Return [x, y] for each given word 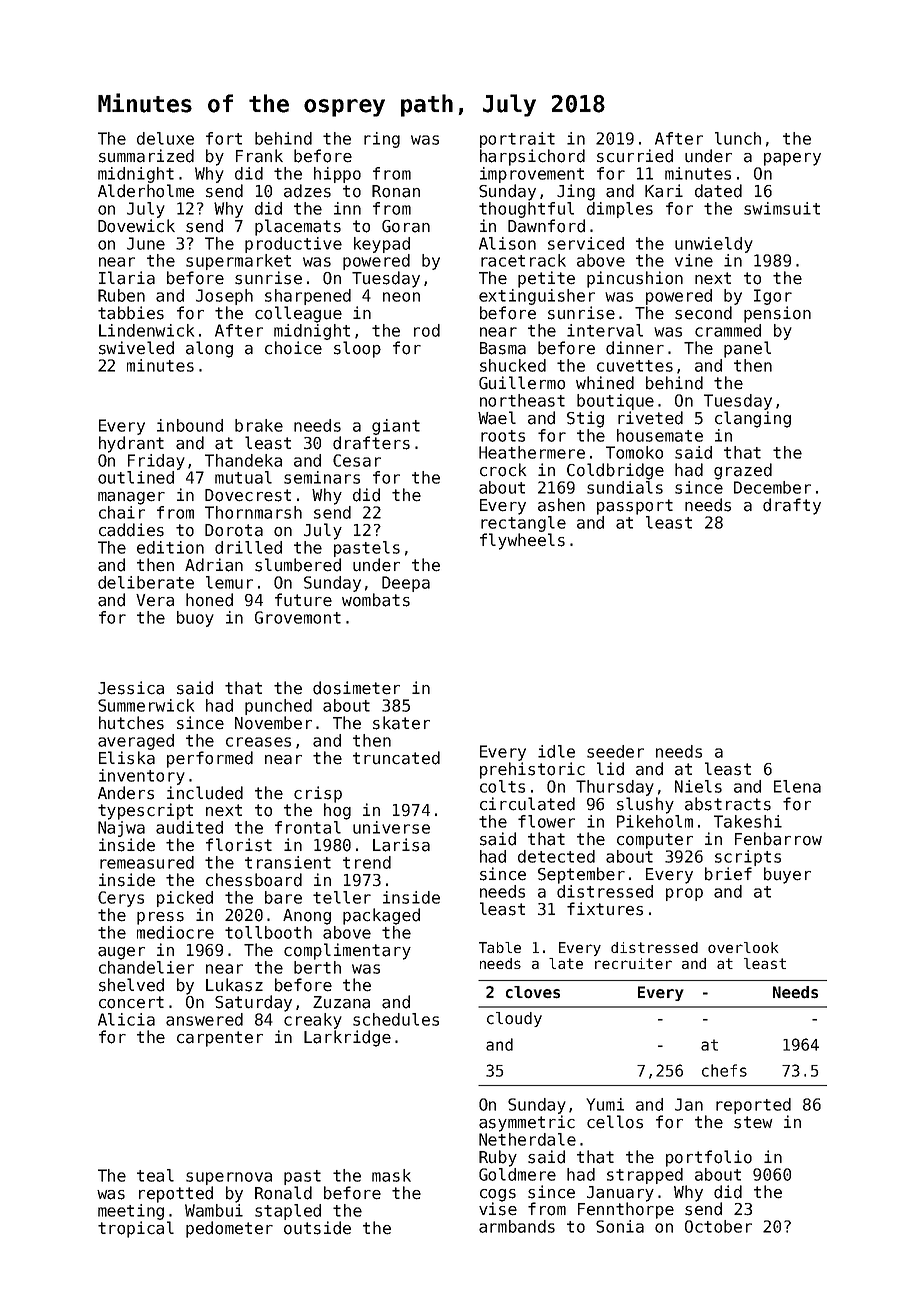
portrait [517, 140]
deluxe [165, 138]
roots [503, 436]
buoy [195, 619]
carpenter [220, 1039]
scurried [635, 156]
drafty [792, 506]
